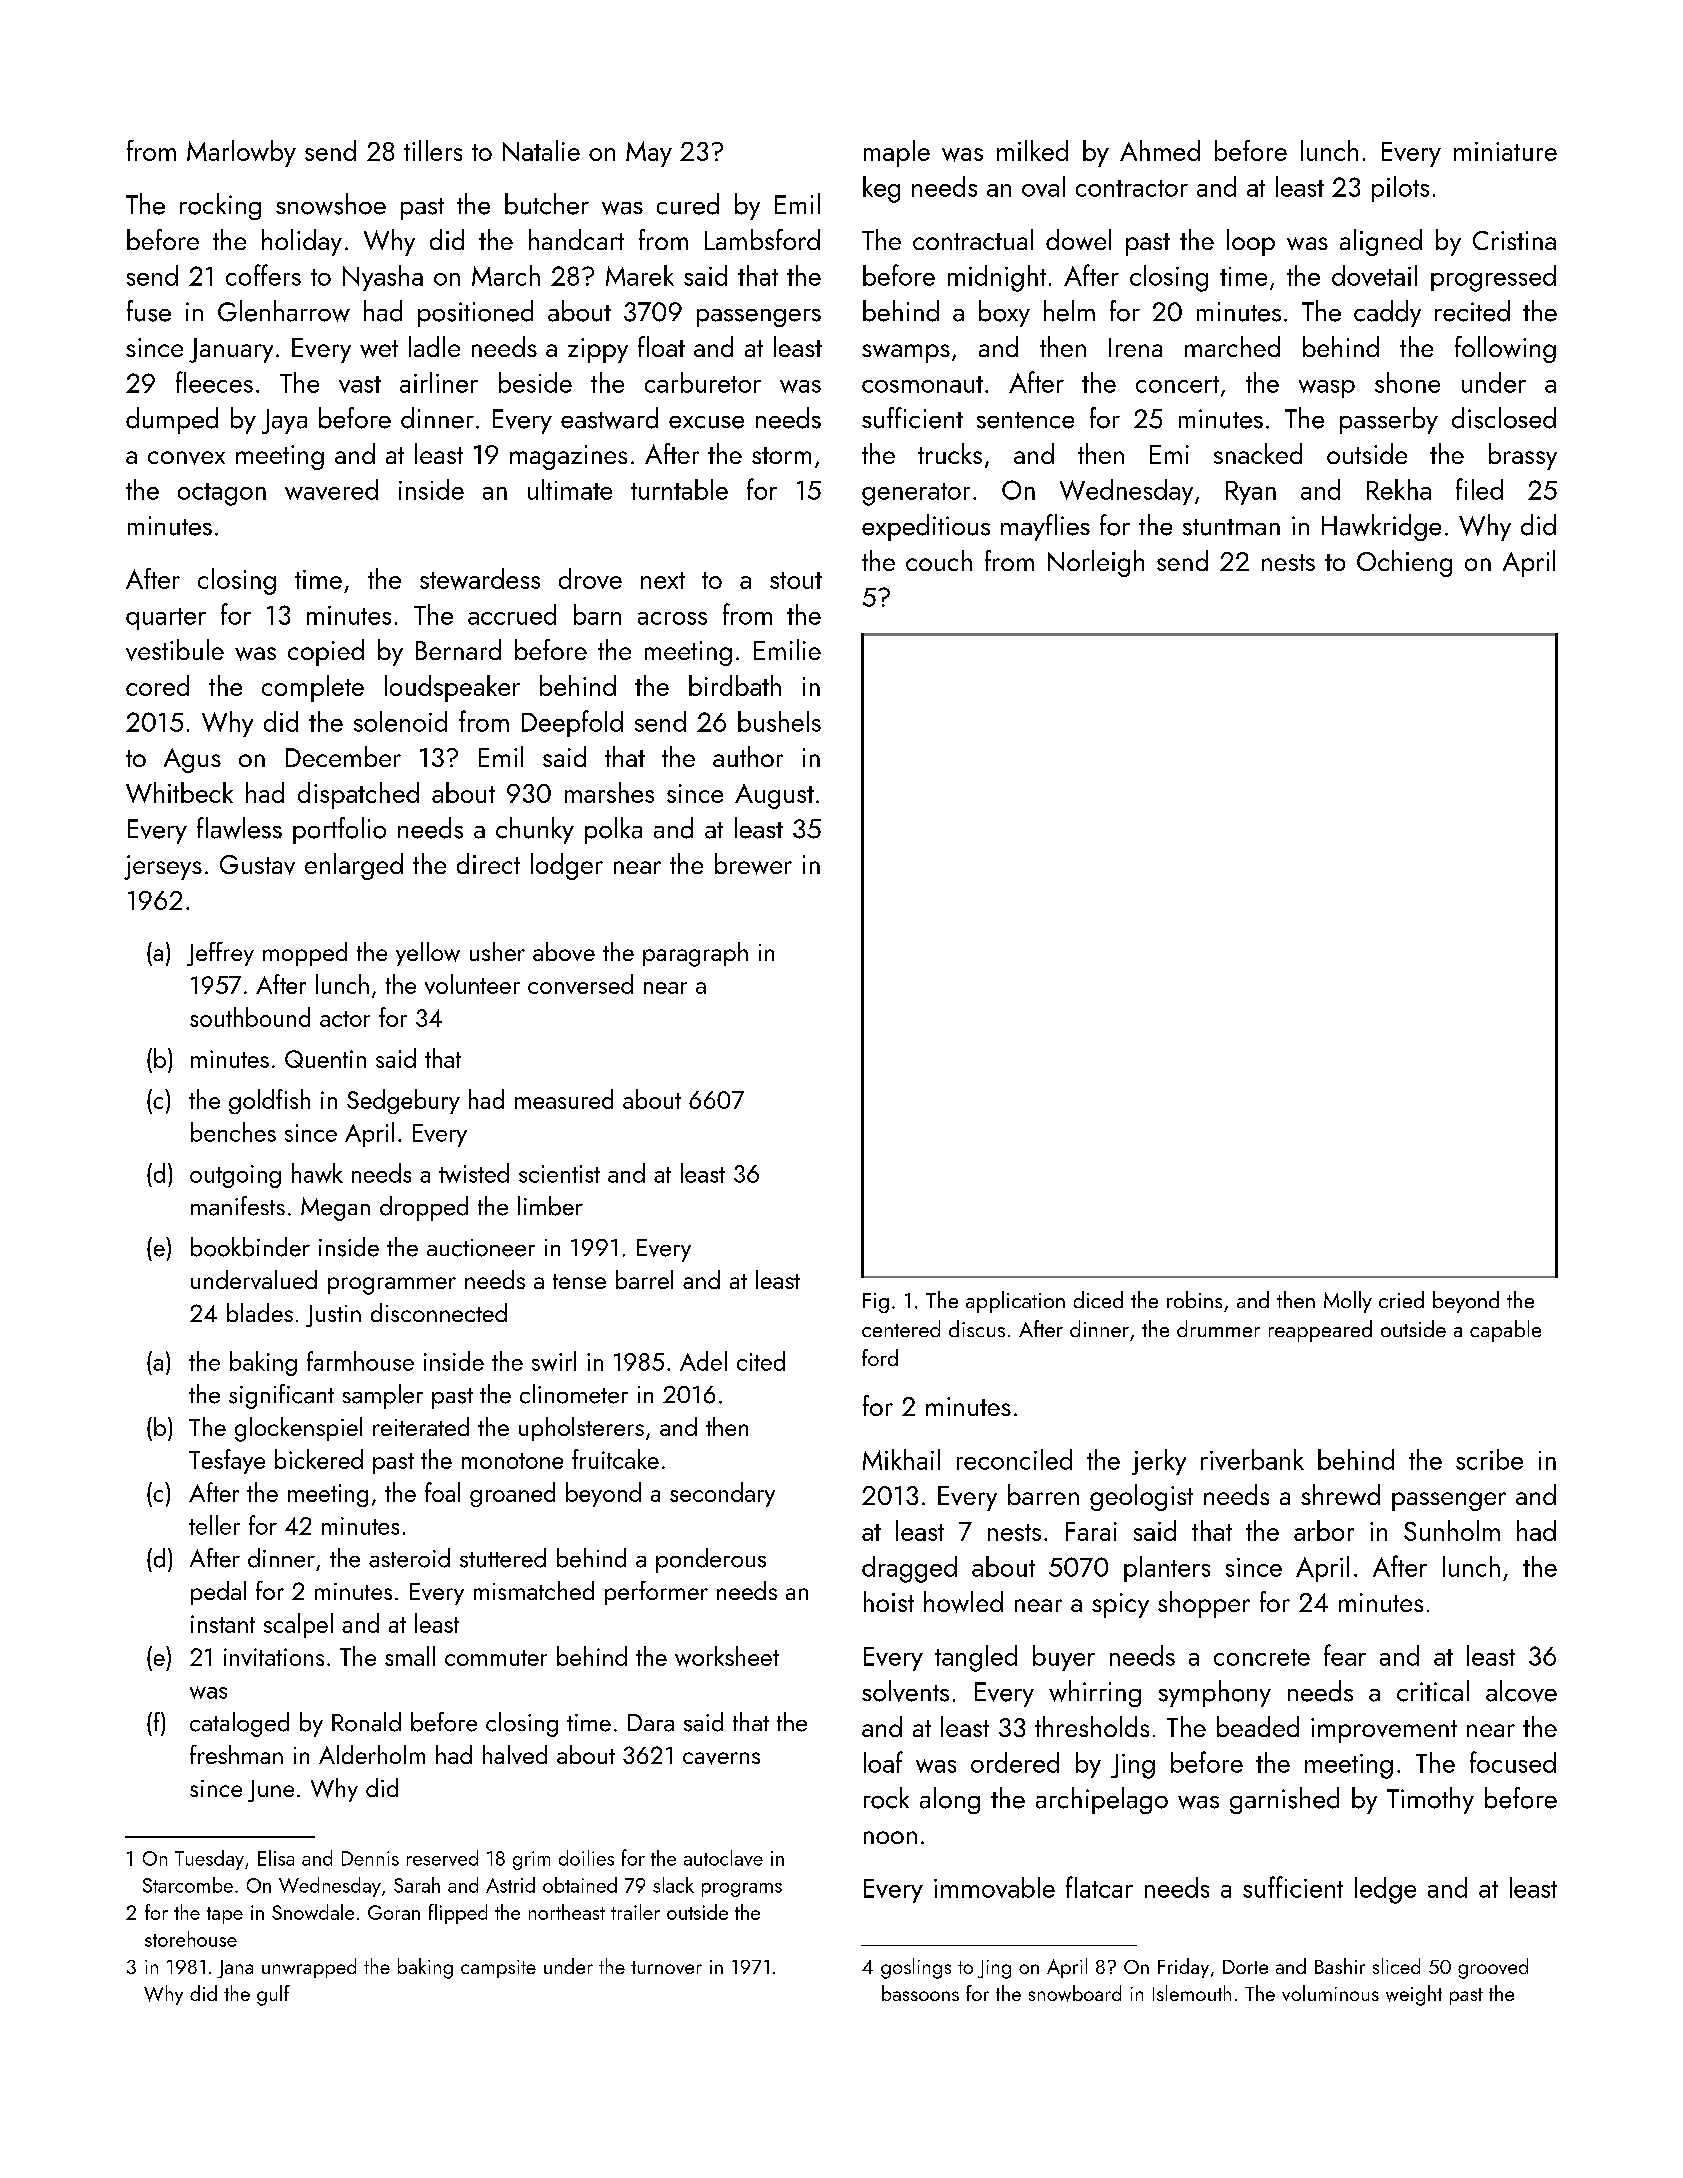 This screenshot has height=2178, width=1683. I want to click on paragraph, so click(695, 954).
